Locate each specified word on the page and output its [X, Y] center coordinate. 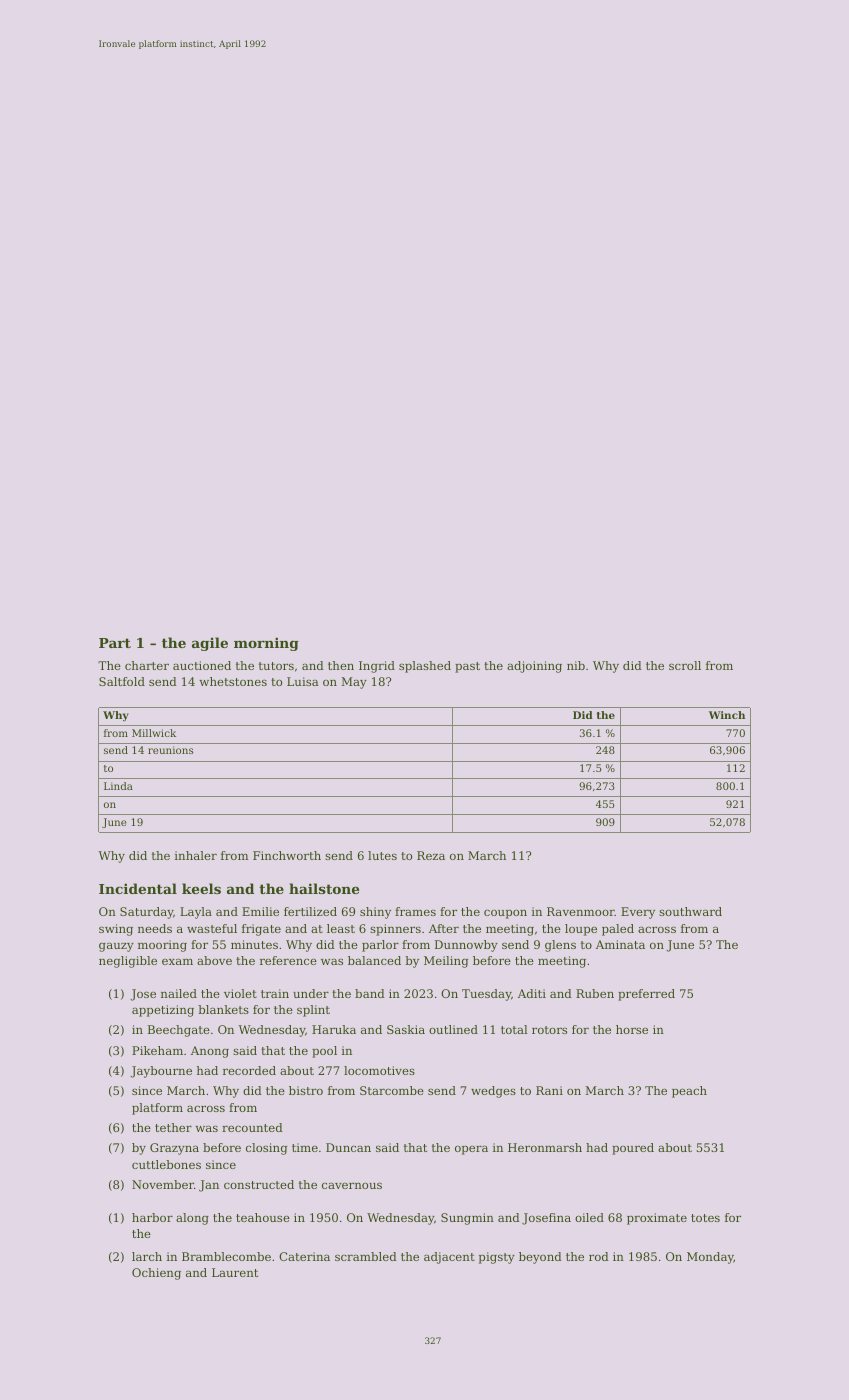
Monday [710, 1258]
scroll [685, 665]
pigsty [497, 1258]
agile [210, 644]
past [467, 667]
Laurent [235, 1272]
